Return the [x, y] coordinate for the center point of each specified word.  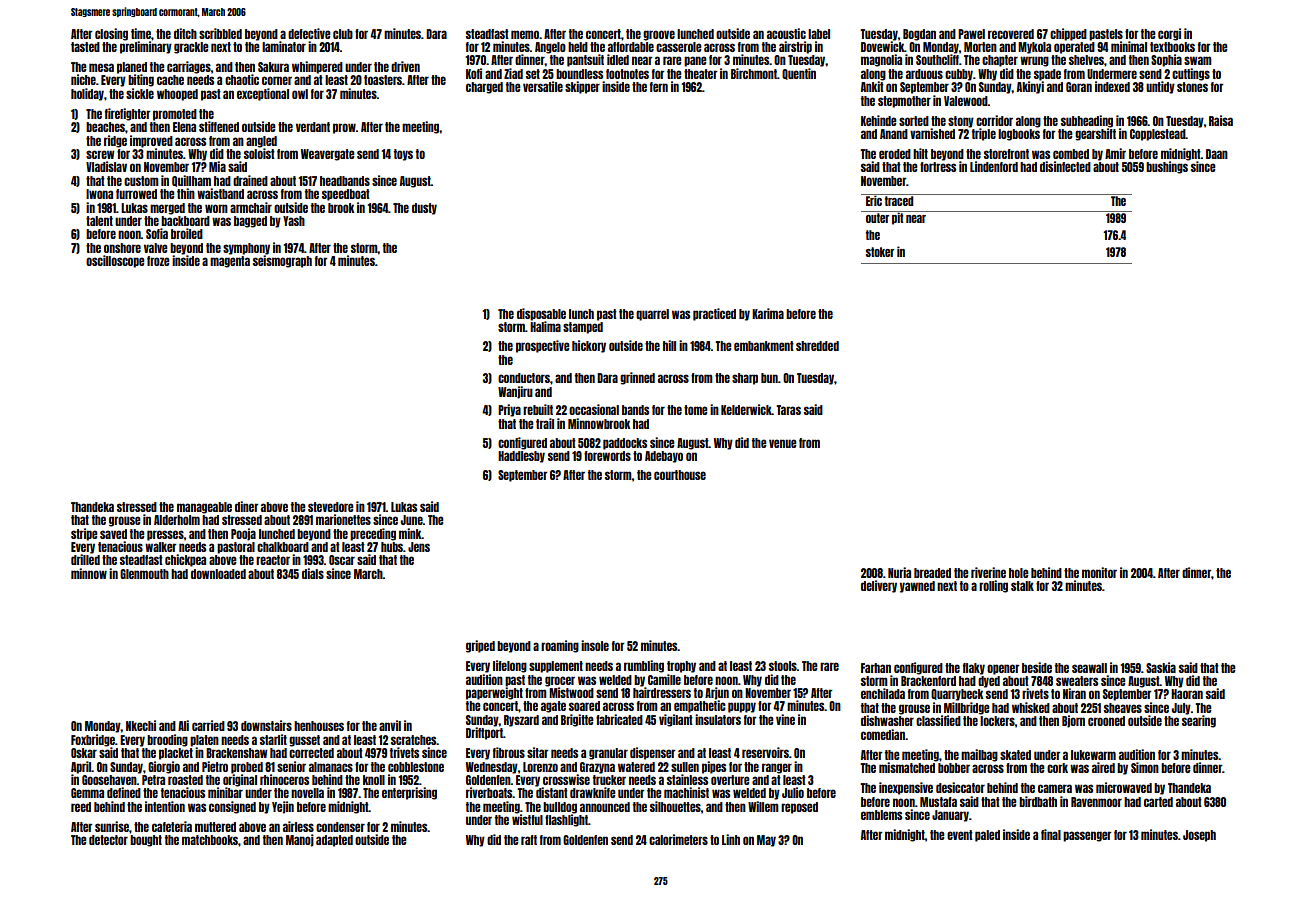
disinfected [1065, 166]
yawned [917, 587]
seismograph [282, 261]
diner [246, 506]
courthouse [680, 475]
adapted [334, 841]
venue [783, 443]
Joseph [1199, 836]
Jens [419, 547]
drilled [85, 559]
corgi [1169, 34]
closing [111, 34]
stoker [880, 252]
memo [525, 34]
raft [529, 840]
